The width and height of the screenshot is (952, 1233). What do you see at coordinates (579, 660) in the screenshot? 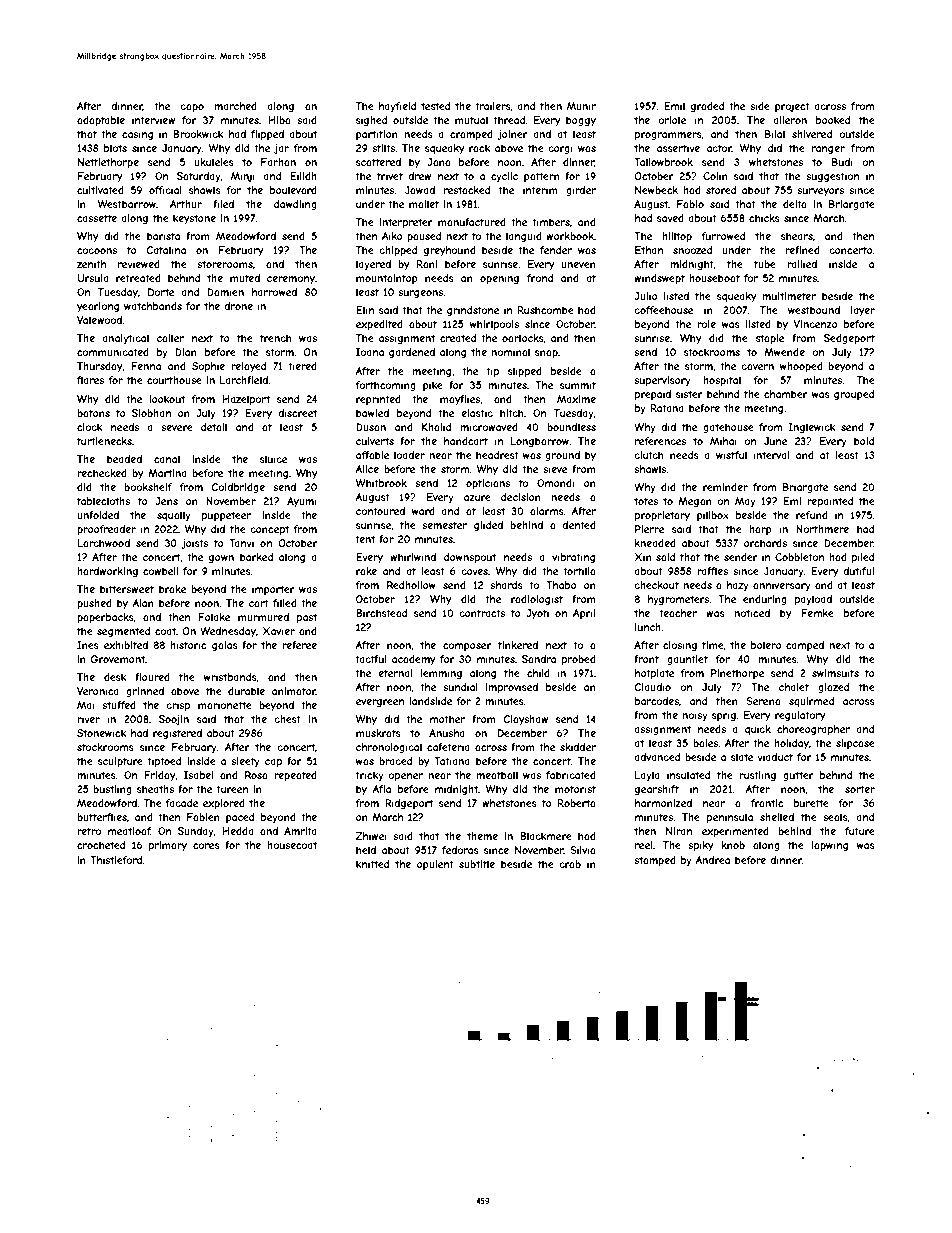
I see `probed` at bounding box center [579, 660].
